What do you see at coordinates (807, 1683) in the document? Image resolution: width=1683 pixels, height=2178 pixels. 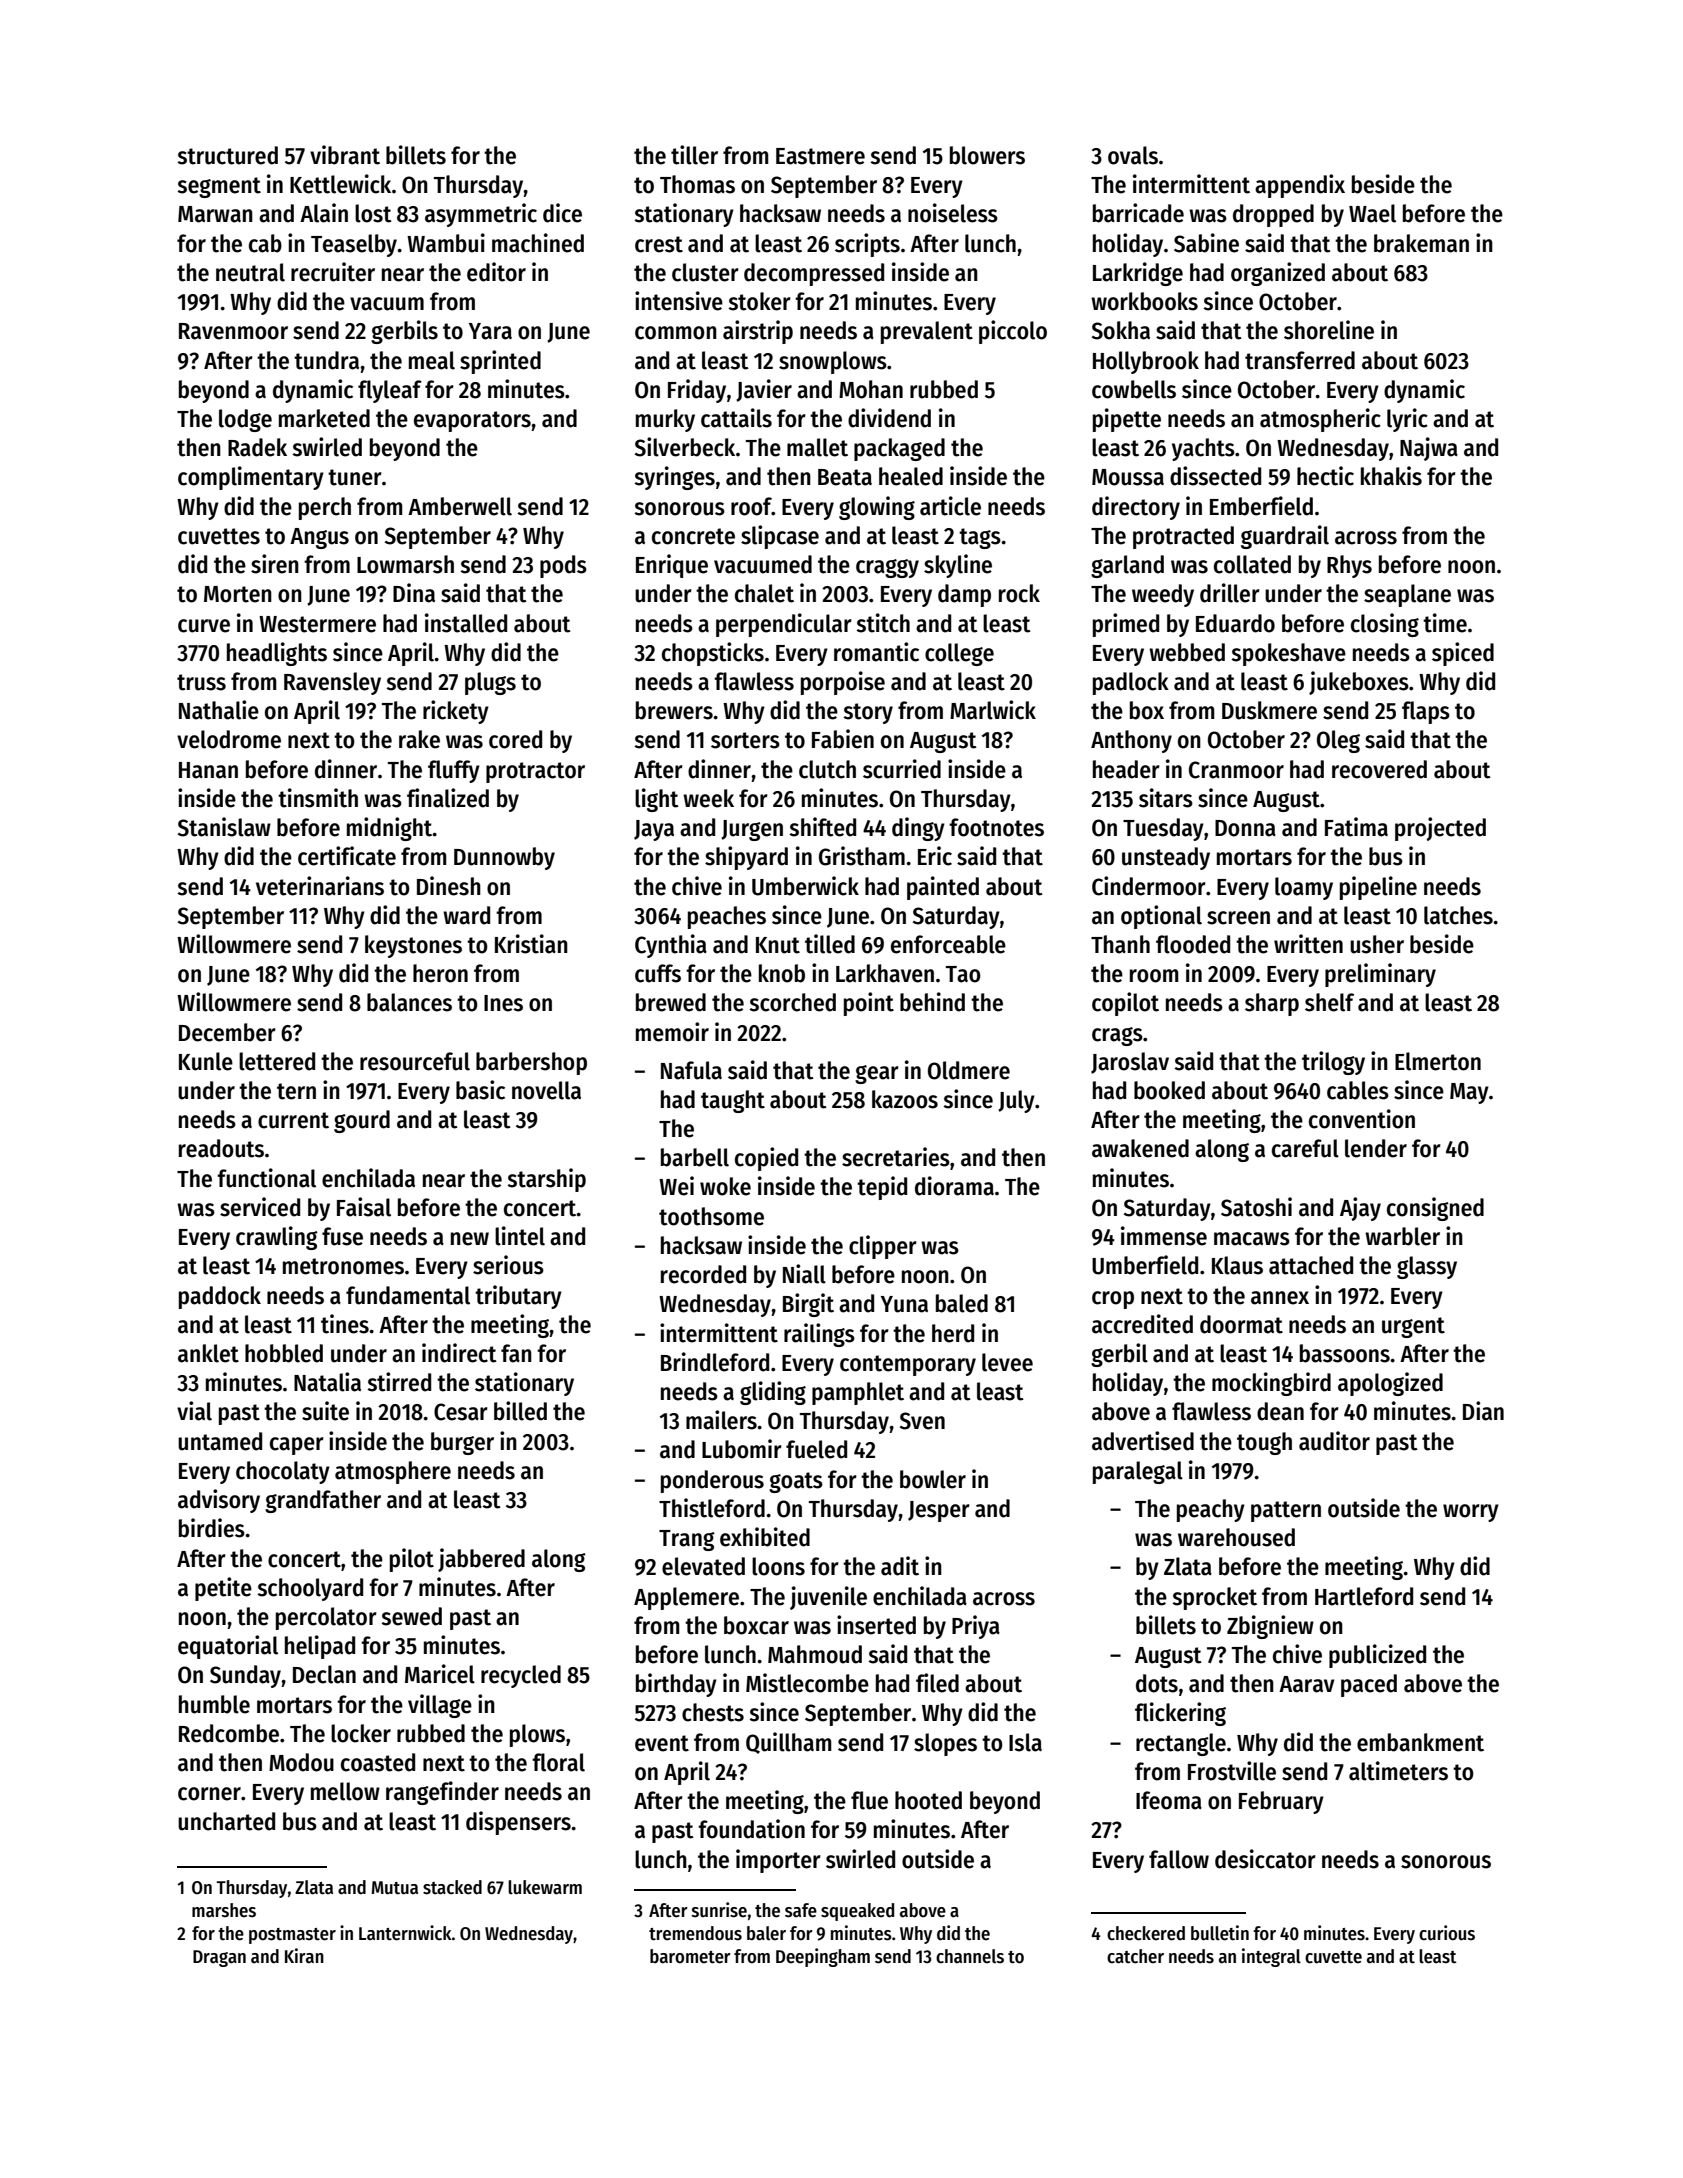 I see `Mistlecombe` at bounding box center [807, 1683].
